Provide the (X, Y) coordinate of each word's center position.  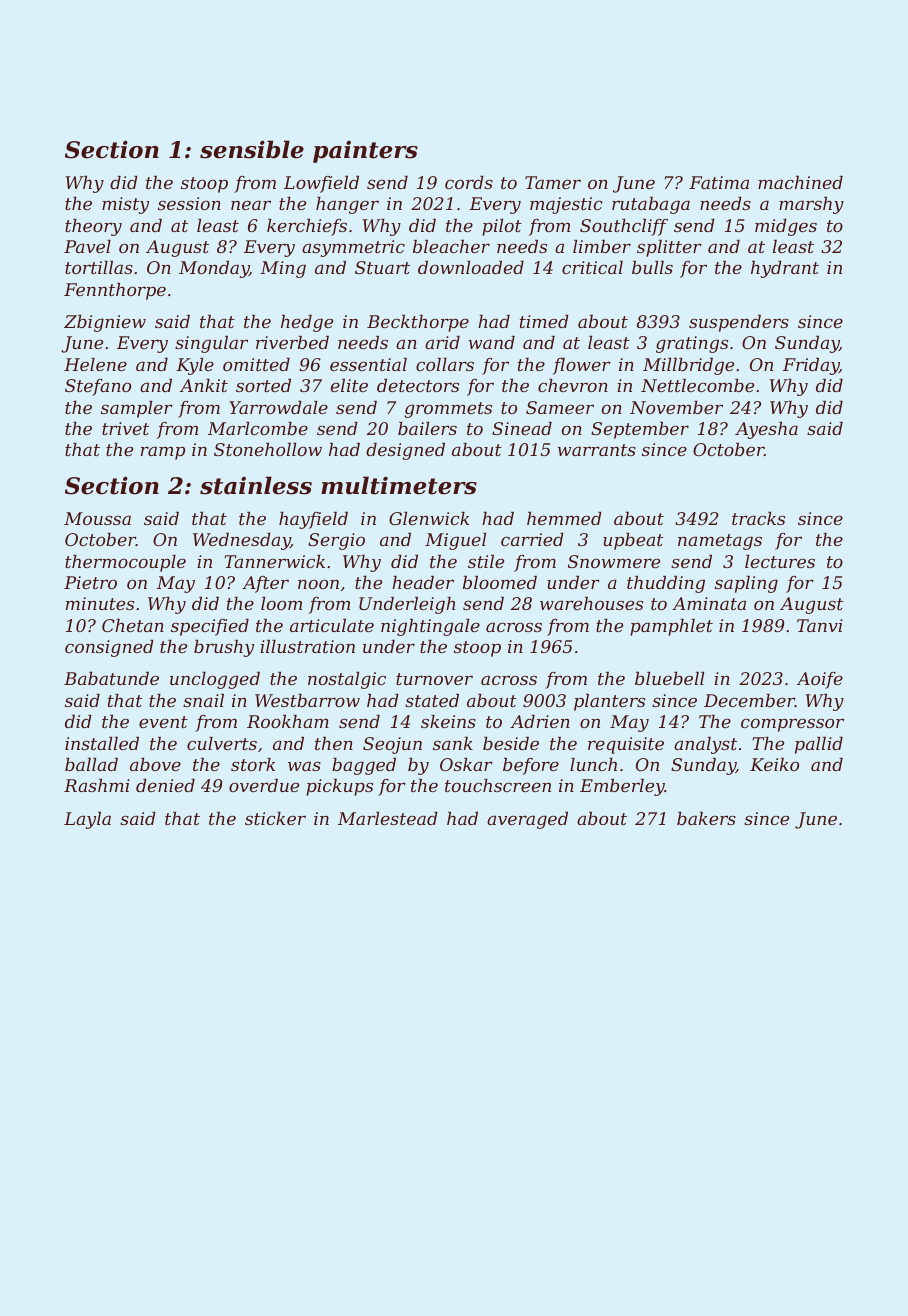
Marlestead (388, 818)
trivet (125, 428)
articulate (332, 625)
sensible (252, 149)
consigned (109, 648)
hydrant (785, 269)
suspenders (739, 323)
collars (445, 364)
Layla (87, 820)
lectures (780, 561)
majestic (566, 205)
